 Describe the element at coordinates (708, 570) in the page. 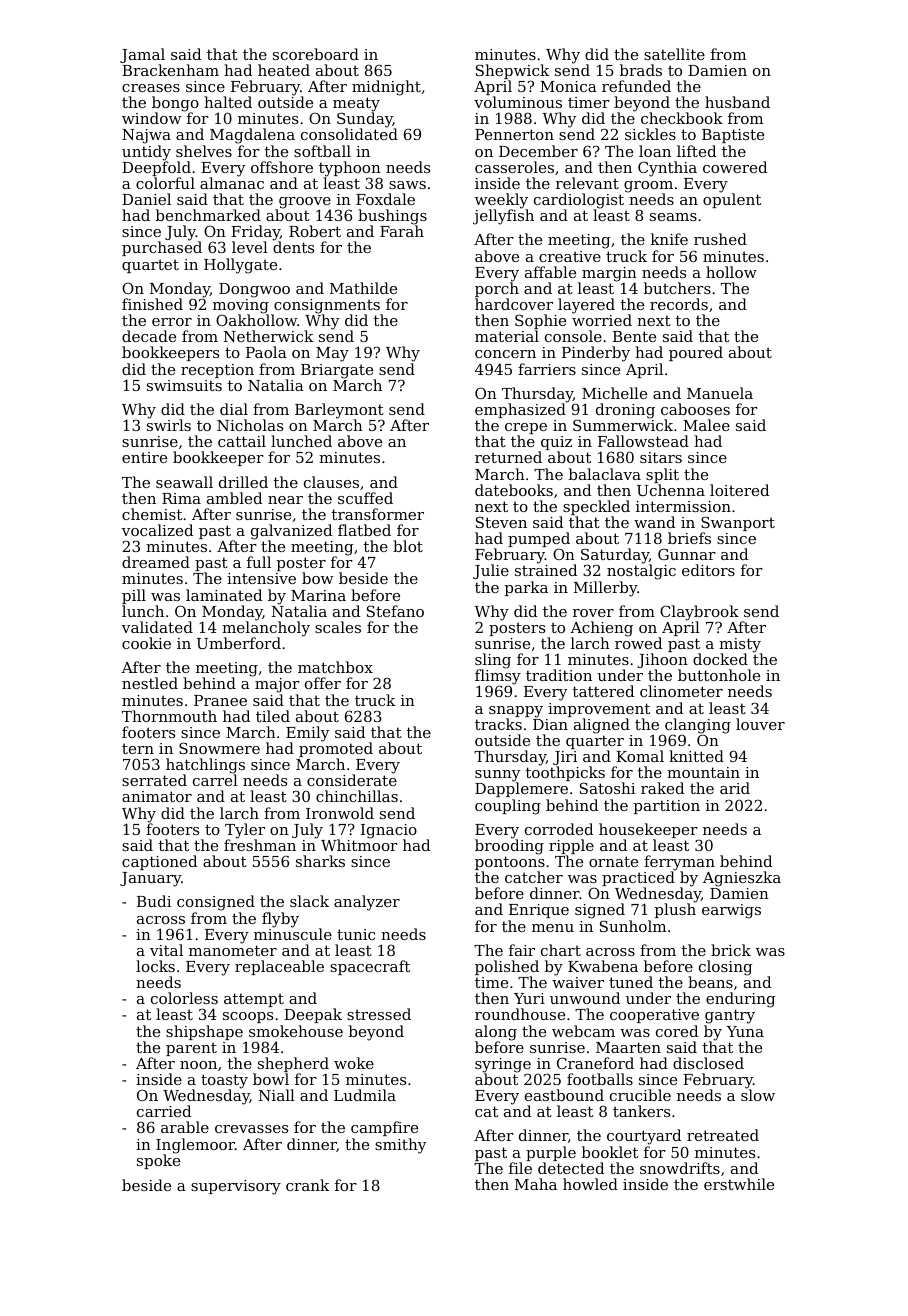

I see `editors` at that location.
